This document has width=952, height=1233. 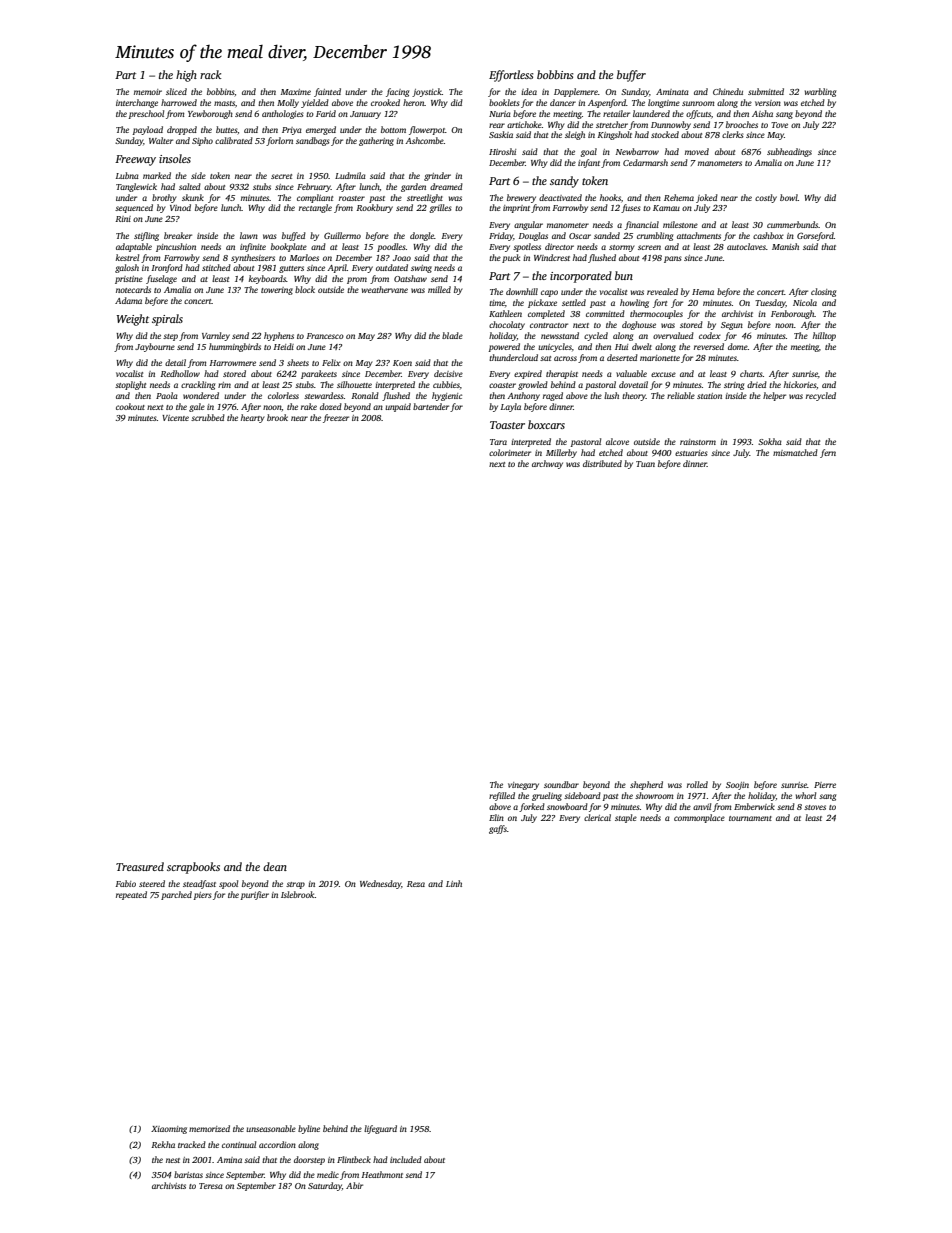 I want to click on high, so click(x=186, y=76).
